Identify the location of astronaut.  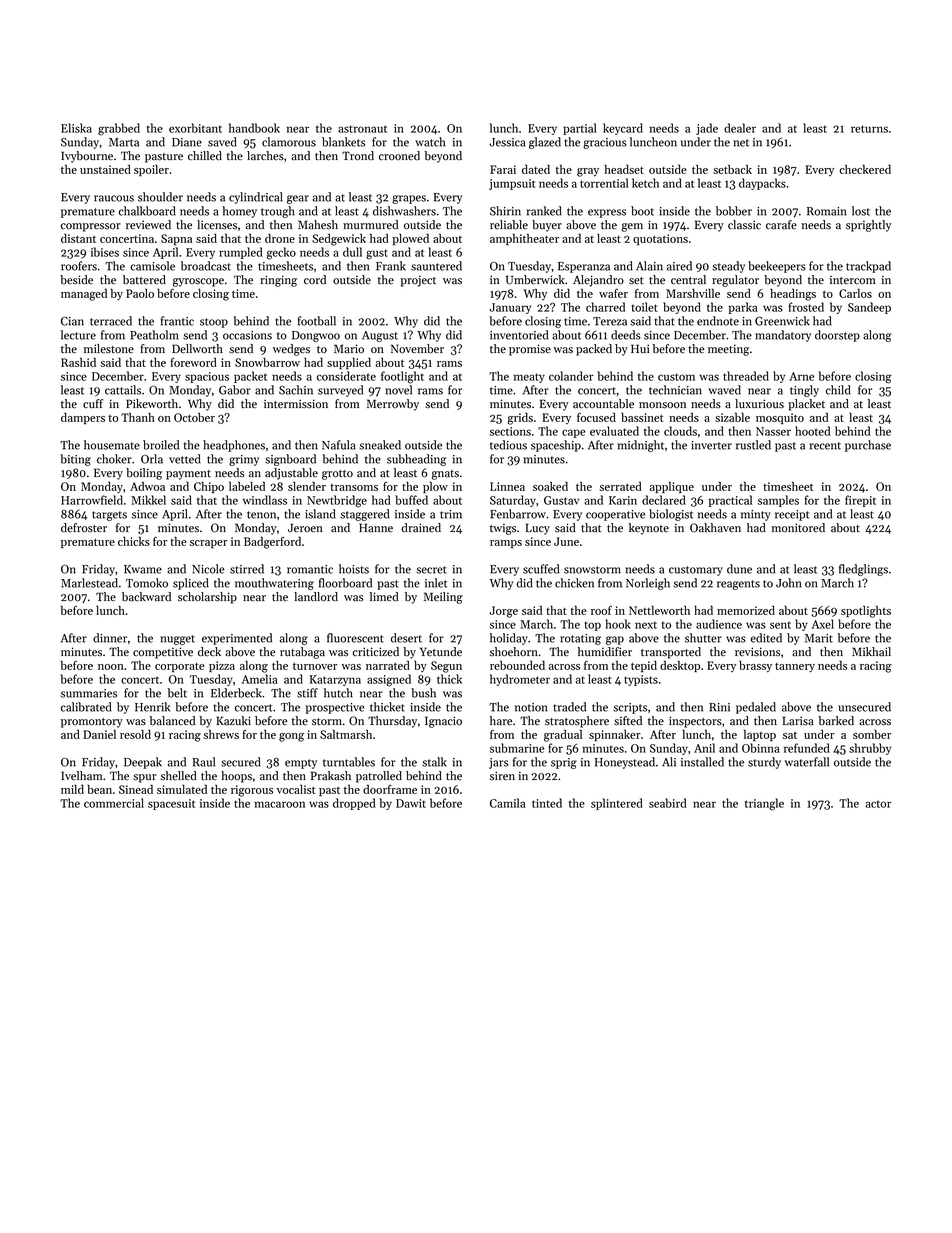
(362, 129).
